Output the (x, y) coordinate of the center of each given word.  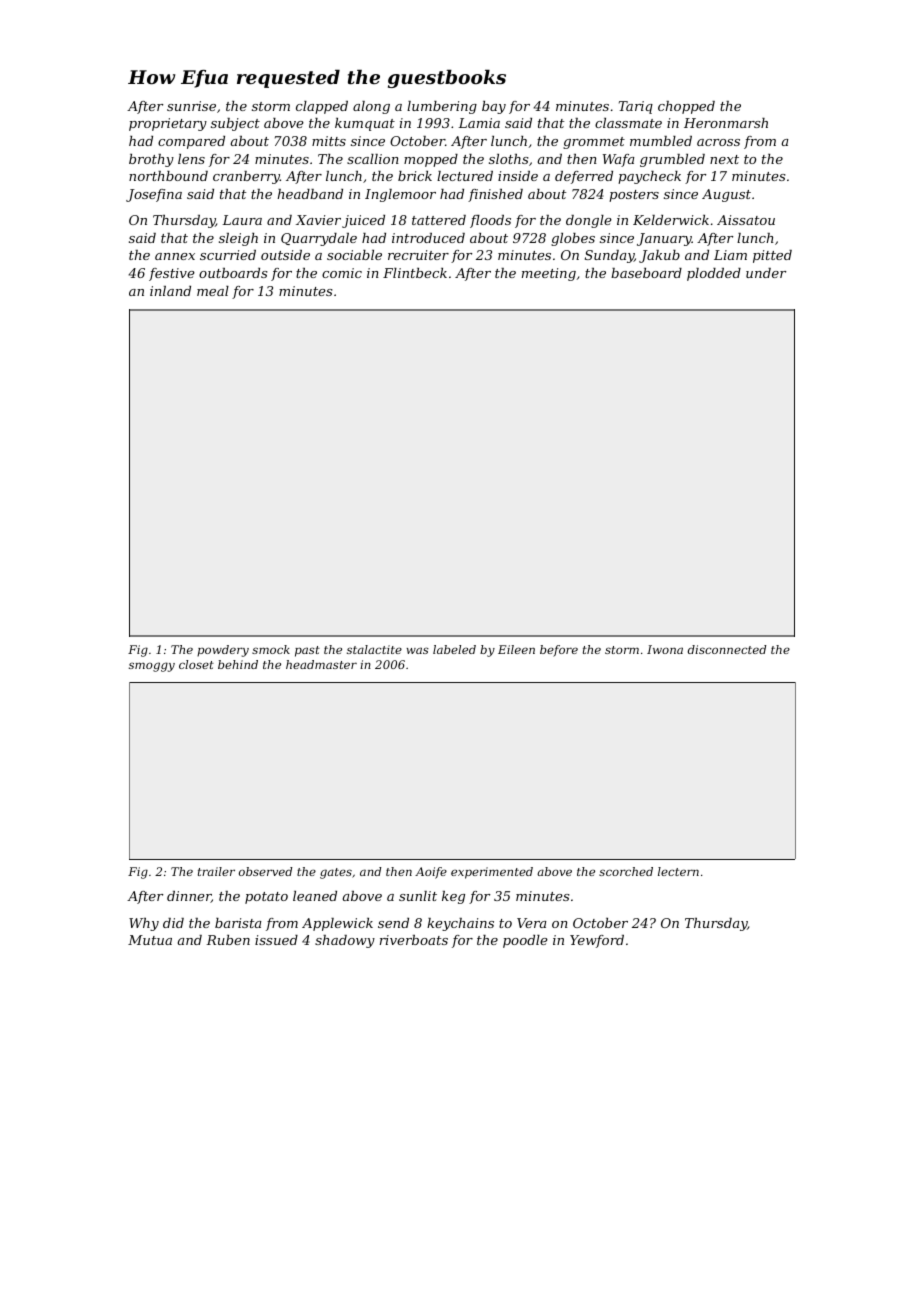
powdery (223, 651)
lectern (678, 871)
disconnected (727, 649)
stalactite (374, 649)
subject (235, 124)
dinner (189, 897)
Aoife (431, 873)
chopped (686, 107)
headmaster (321, 664)
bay (494, 107)
